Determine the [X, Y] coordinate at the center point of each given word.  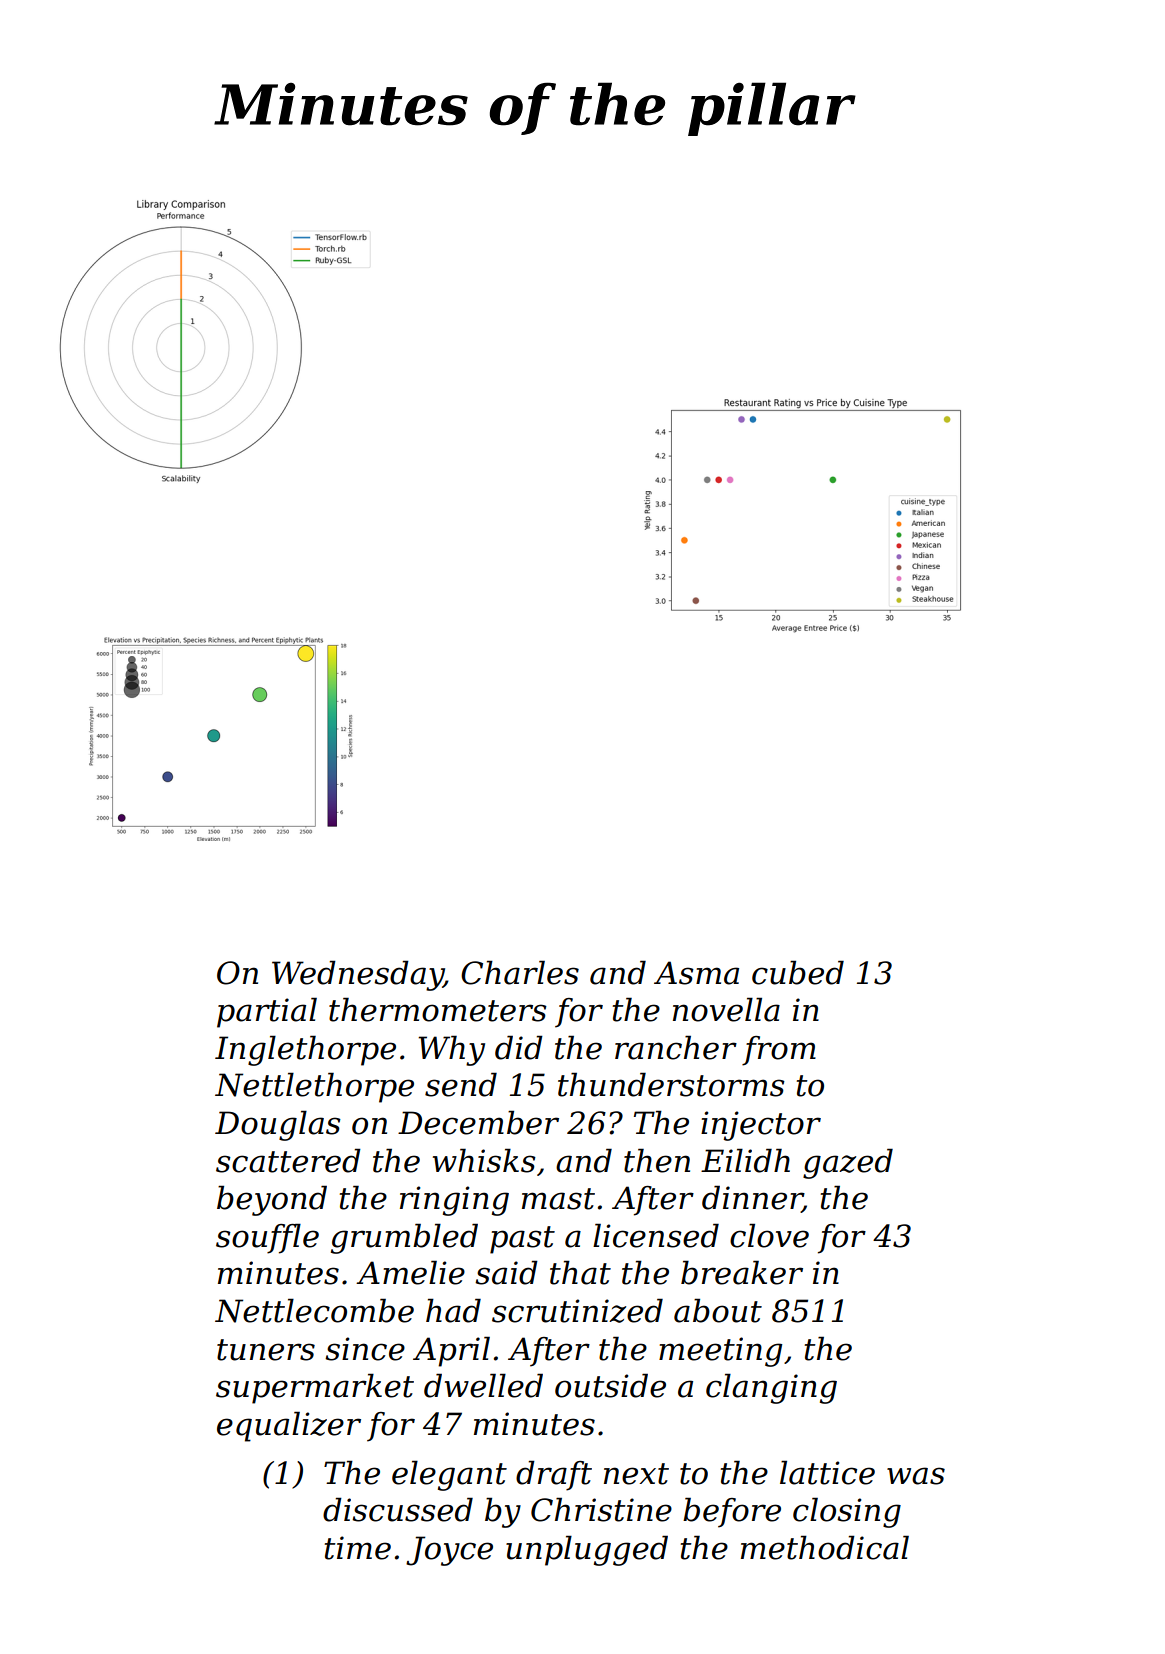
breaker [742, 1272]
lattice [827, 1472]
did [519, 1047]
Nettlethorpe [314, 1087]
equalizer [289, 1426]
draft [554, 1475]
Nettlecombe [314, 1310]
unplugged [587, 1550]
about [718, 1310]
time [358, 1548]
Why [451, 1050]
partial [267, 1012]
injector [761, 1126]
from [779, 1051]
